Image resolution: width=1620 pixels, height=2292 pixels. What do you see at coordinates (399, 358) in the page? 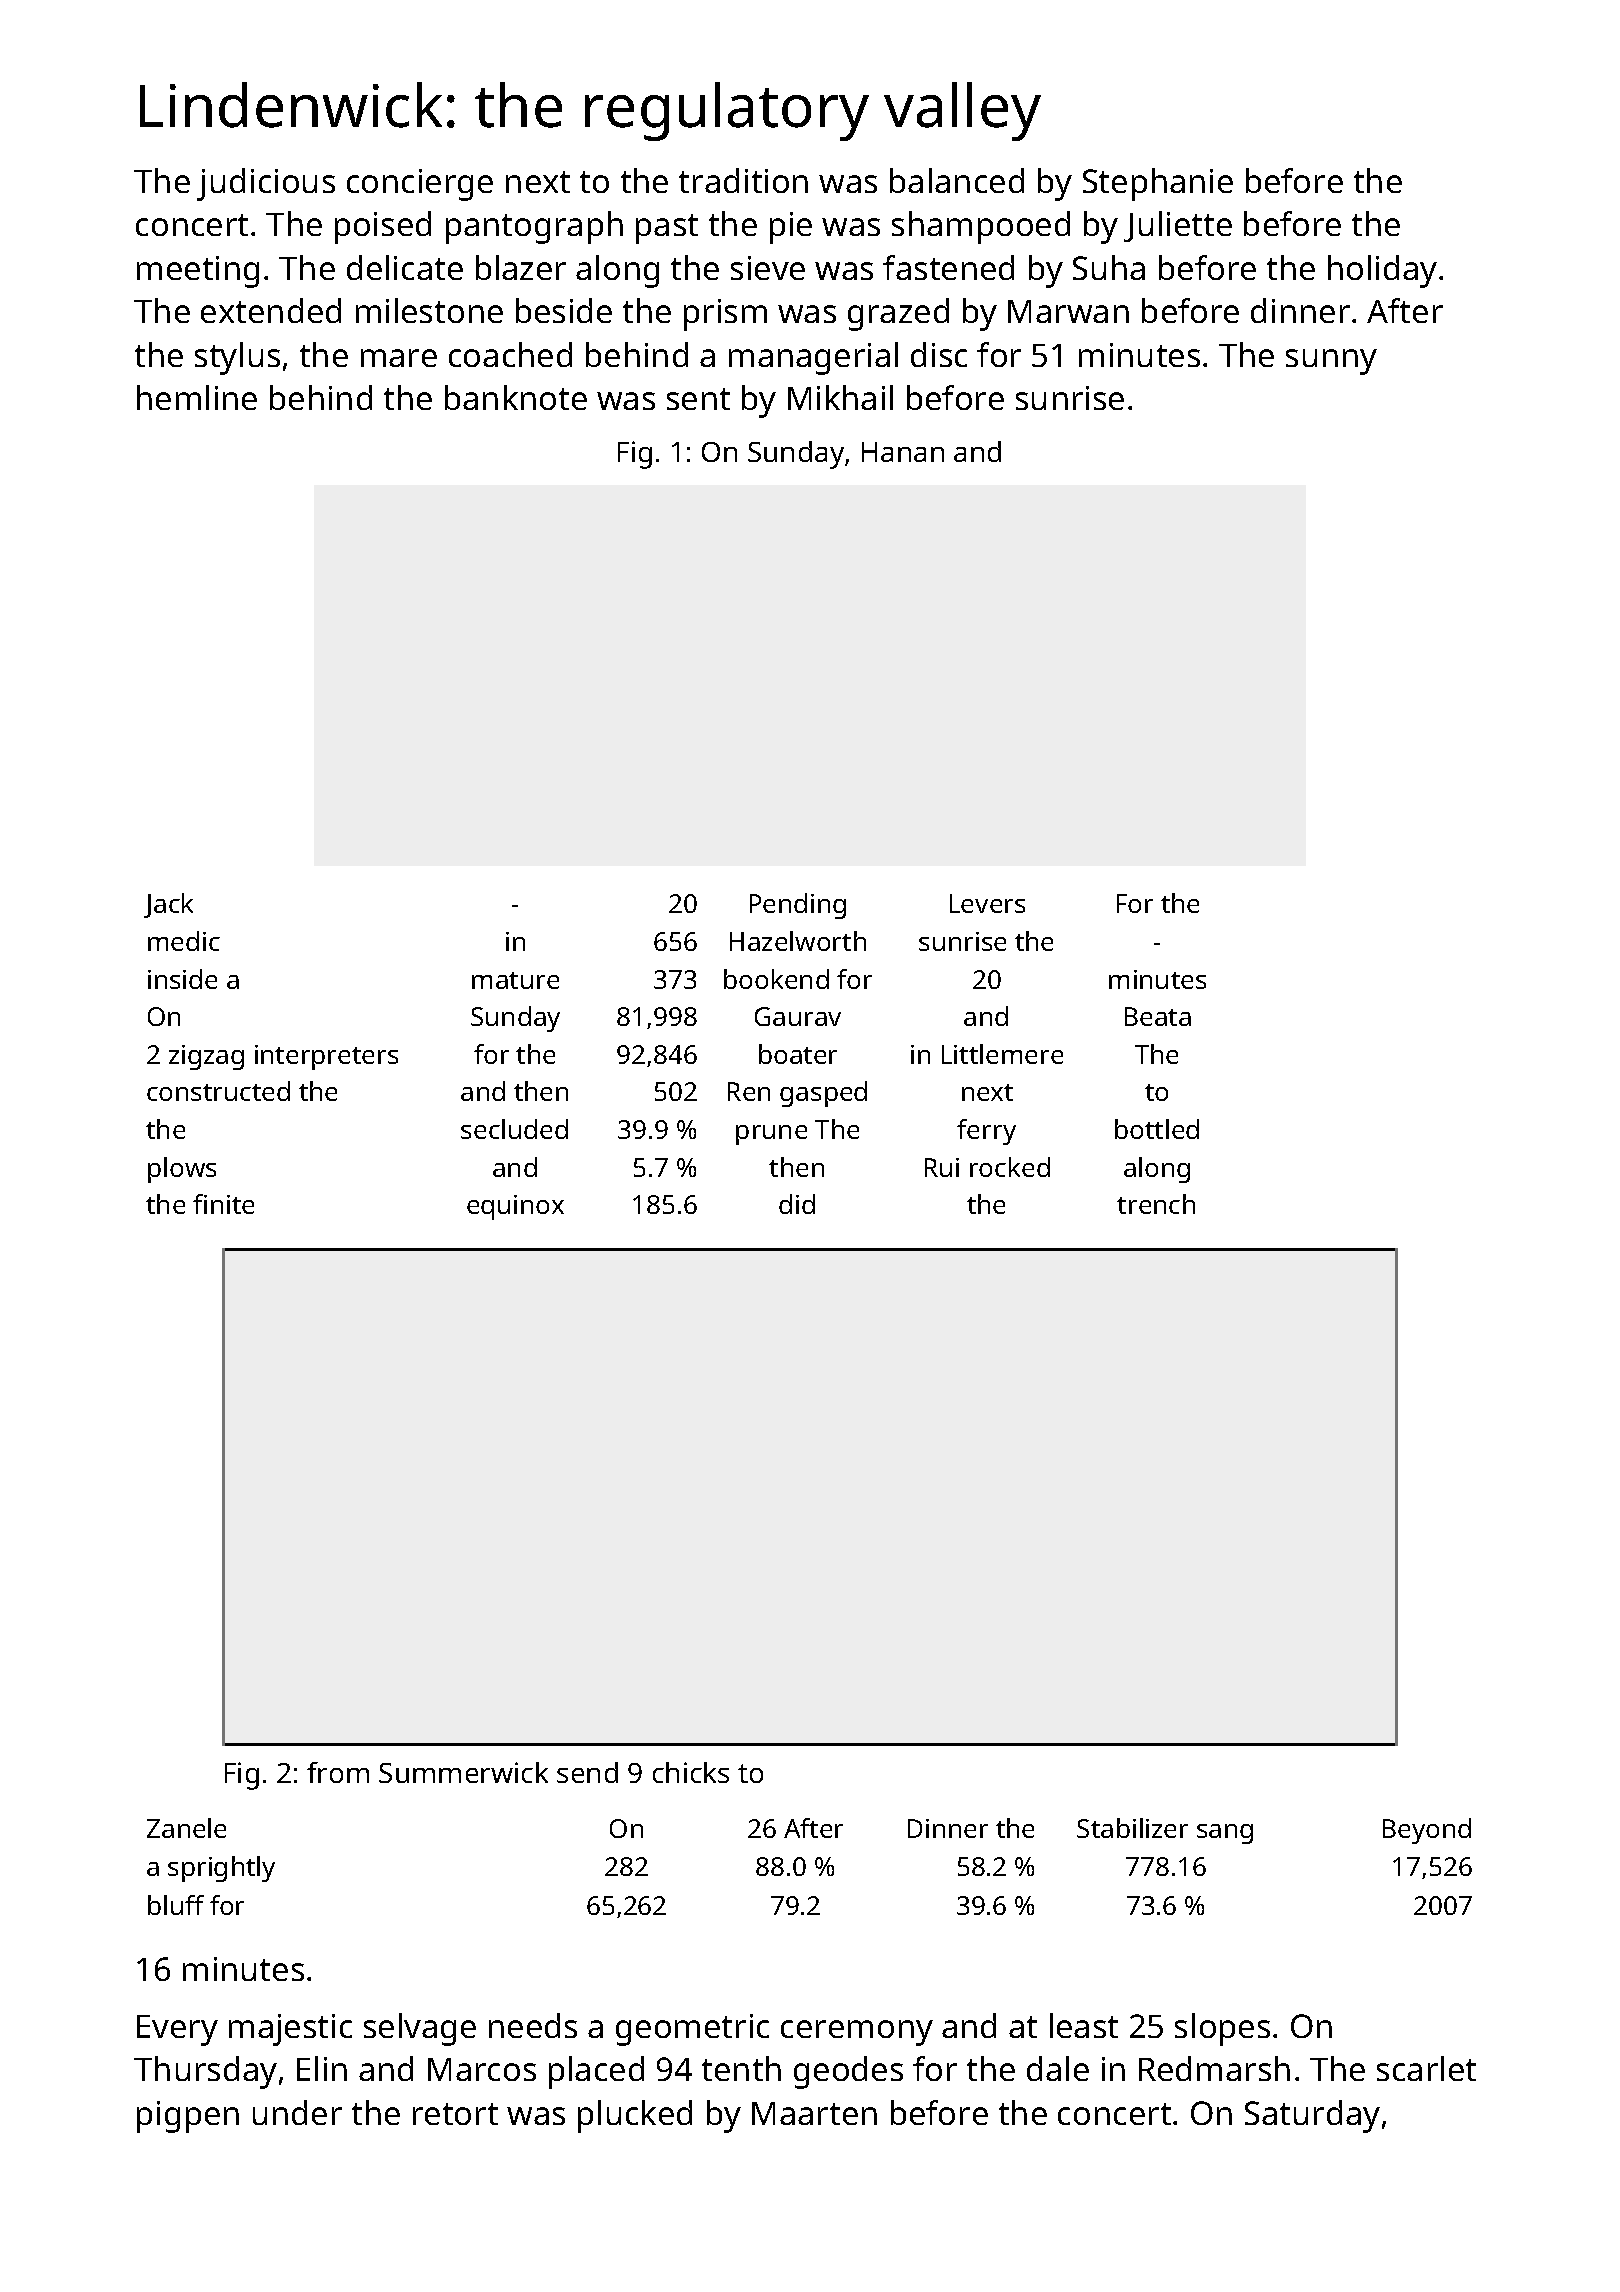
I see `mare` at bounding box center [399, 358].
